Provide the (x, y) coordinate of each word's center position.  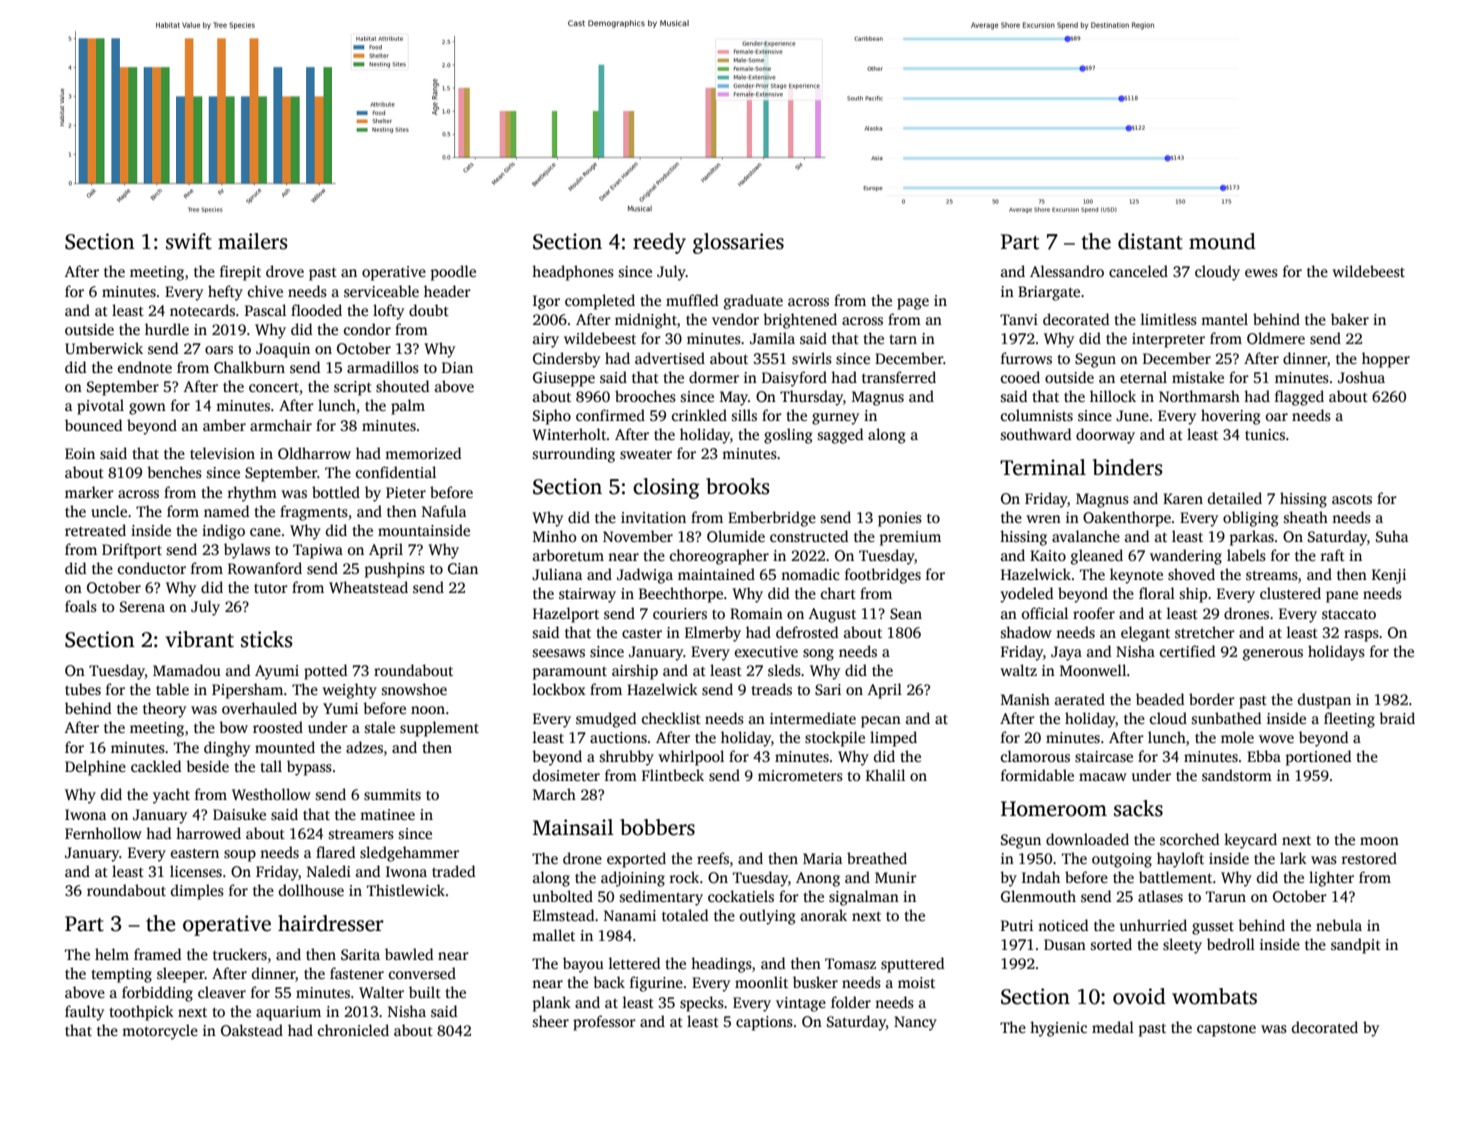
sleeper (181, 975)
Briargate (1049, 293)
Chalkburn (249, 367)
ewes (1261, 273)
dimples (197, 892)
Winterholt (569, 434)
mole (1237, 737)
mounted (285, 747)
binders (1127, 467)
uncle (109, 511)
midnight (646, 321)
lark (1293, 858)
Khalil (885, 775)
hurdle (167, 329)
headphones (573, 273)
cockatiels (741, 896)
